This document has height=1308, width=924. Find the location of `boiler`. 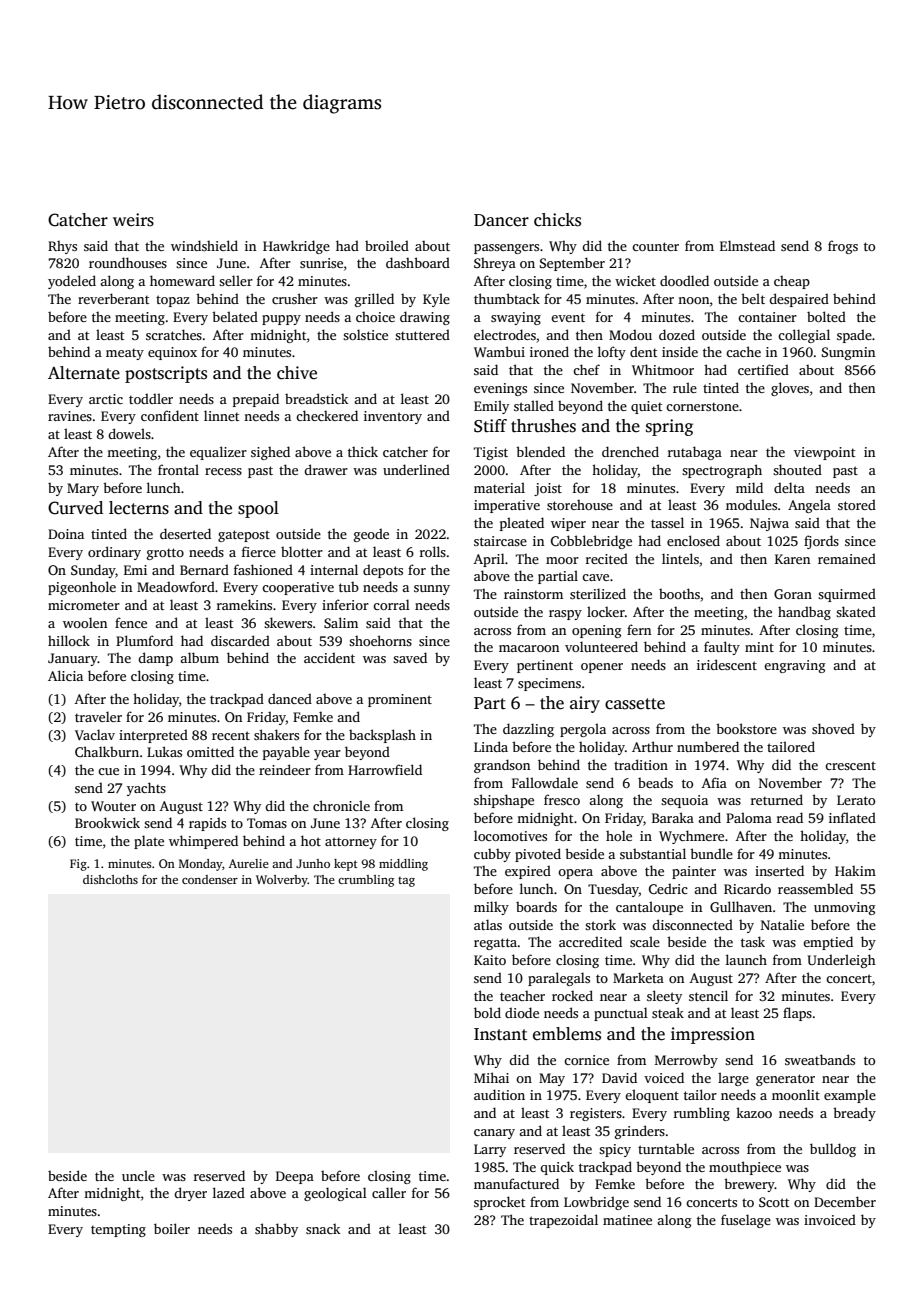

boiler is located at coordinates (172, 1228).
